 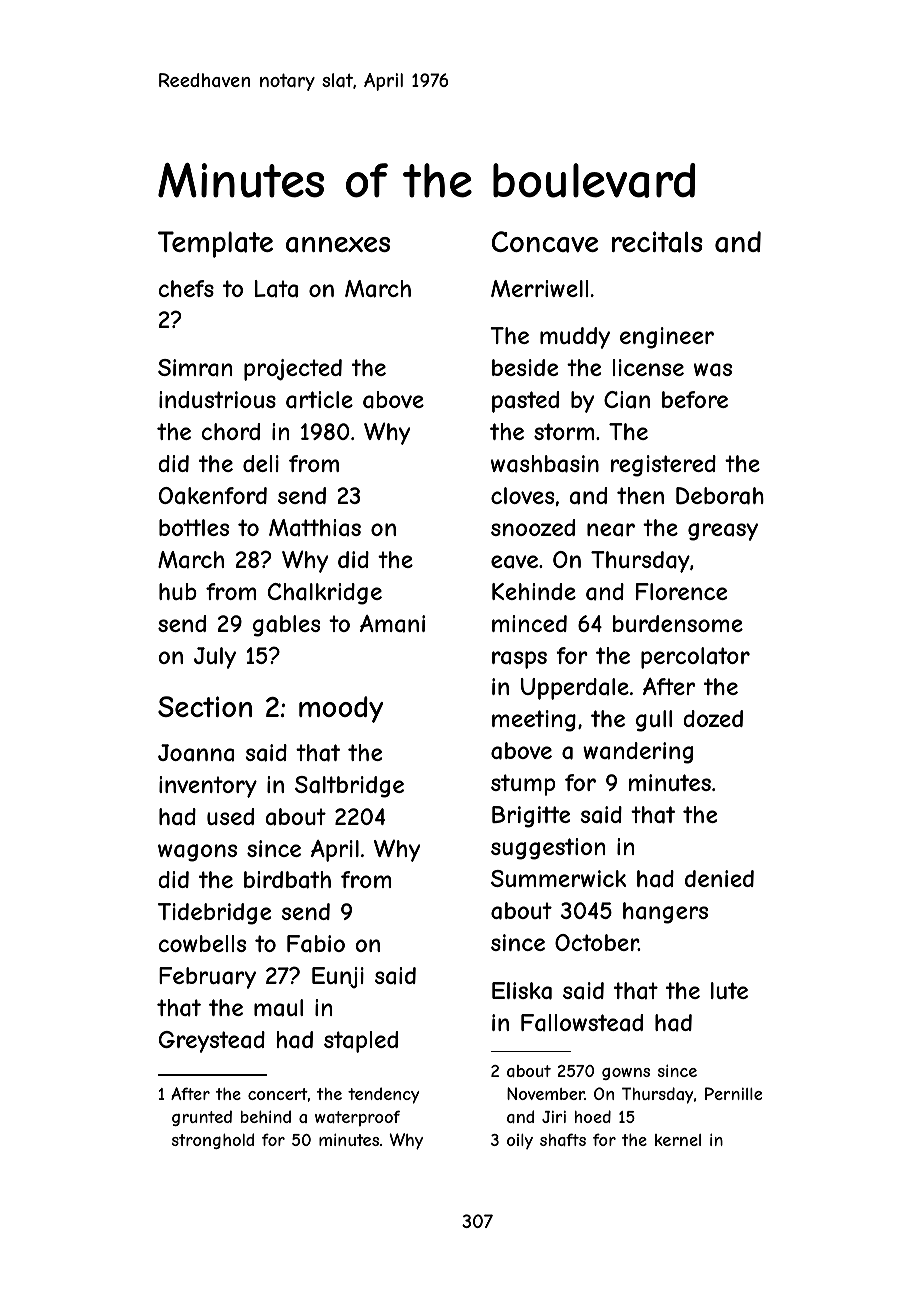 I want to click on denied, so click(x=719, y=878).
